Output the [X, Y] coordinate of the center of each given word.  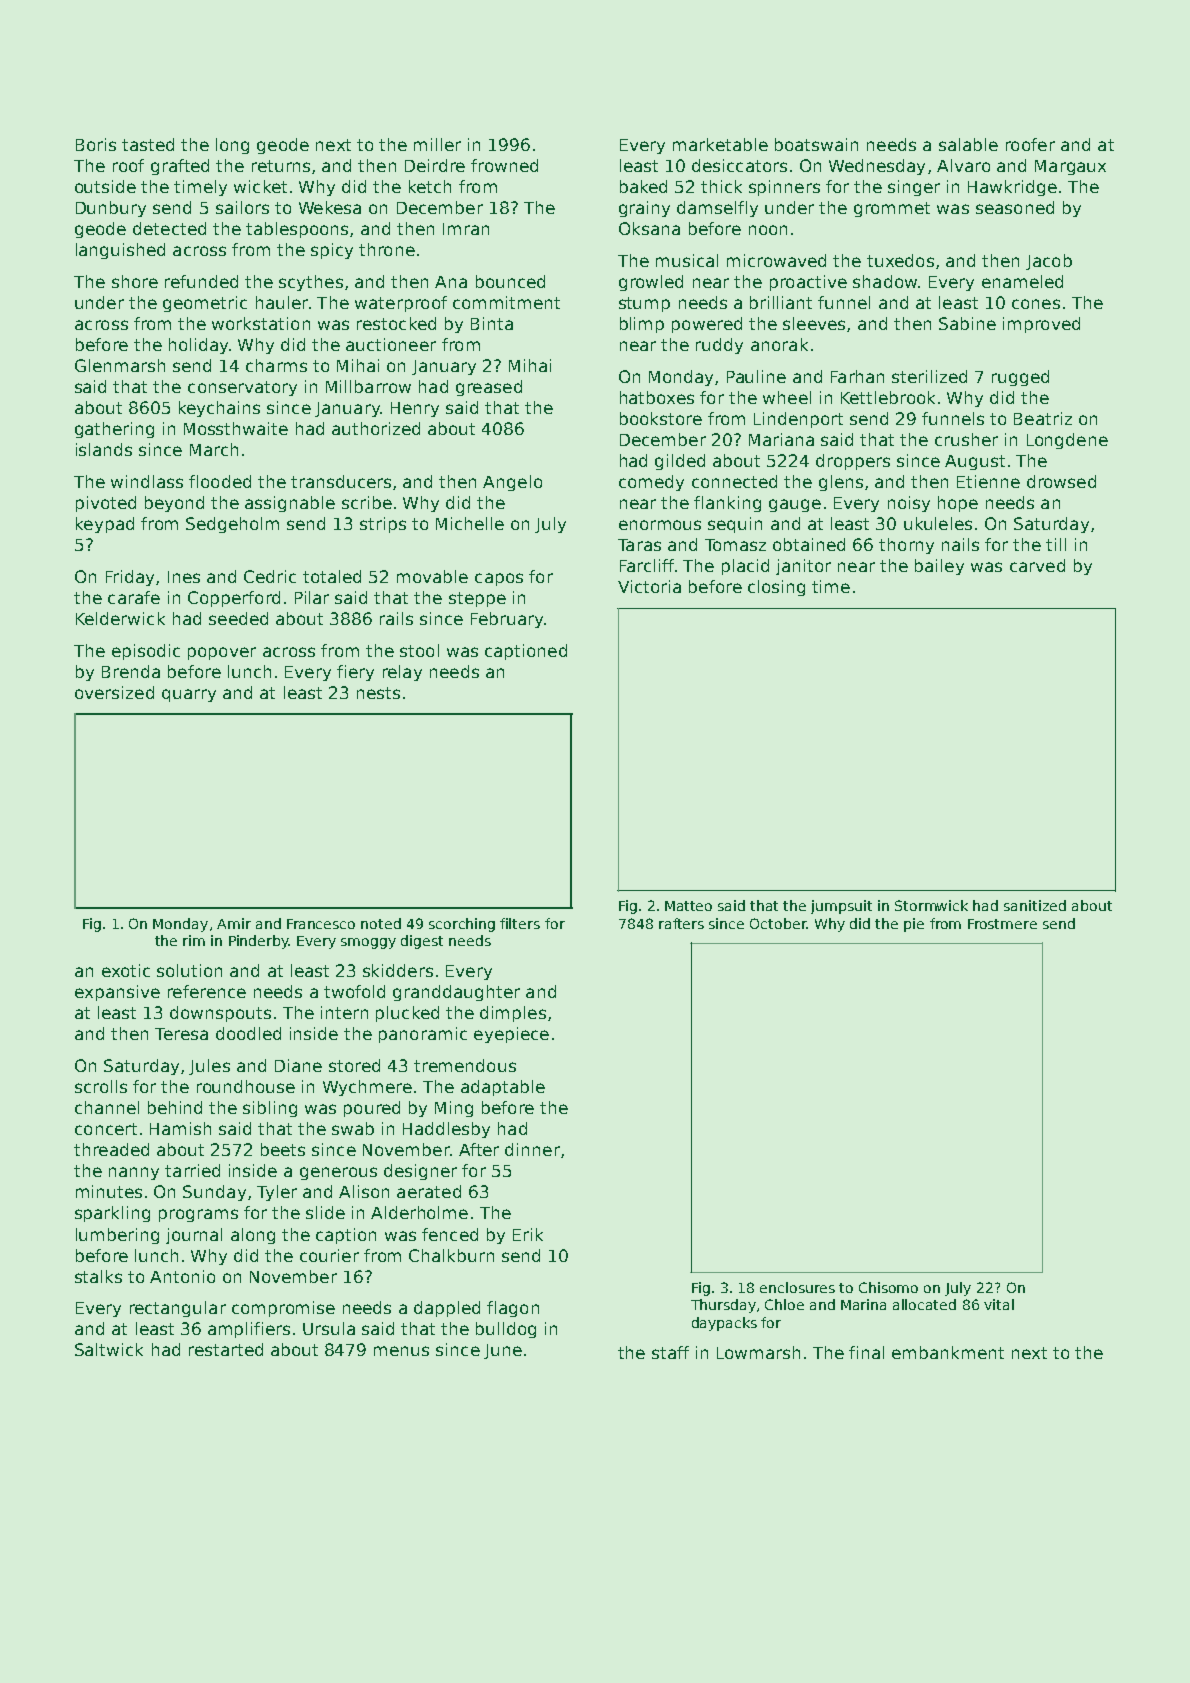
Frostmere [1002, 924]
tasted [148, 144]
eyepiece [511, 1035]
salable [968, 144]
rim [194, 940]
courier [329, 1255]
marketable [720, 144]
